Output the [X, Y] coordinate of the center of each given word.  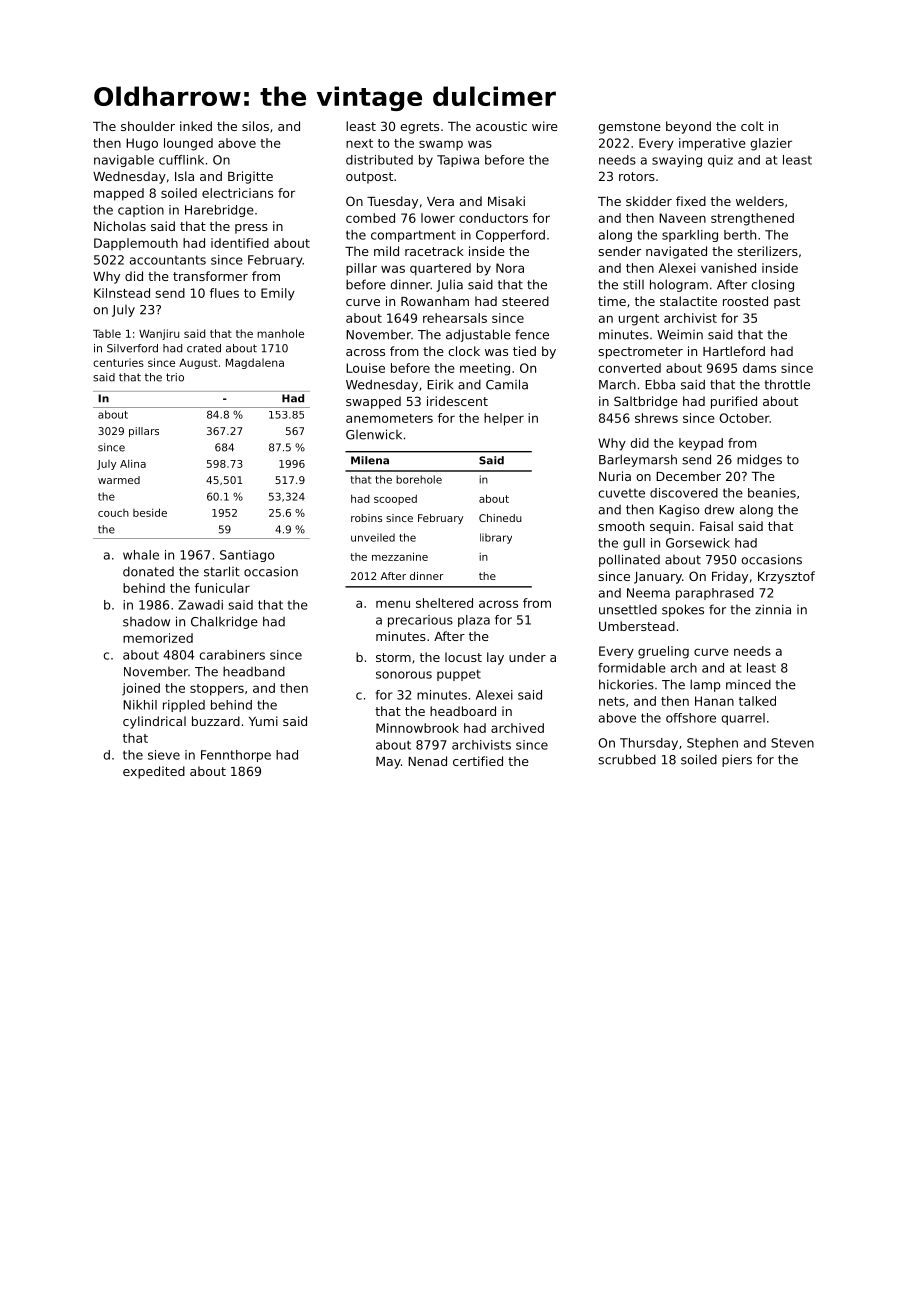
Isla [184, 176]
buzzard [216, 721]
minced [748, 684]
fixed [691, 201]
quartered [440, 269]
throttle [787, 384]
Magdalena [255, 363]
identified [240, 243]
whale [141, 555]
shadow [146, 622]
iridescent [457, 401]
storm [393, 657]
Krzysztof [786, 577]
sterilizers [768, 251]
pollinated [629, 560]
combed [370, 218]
